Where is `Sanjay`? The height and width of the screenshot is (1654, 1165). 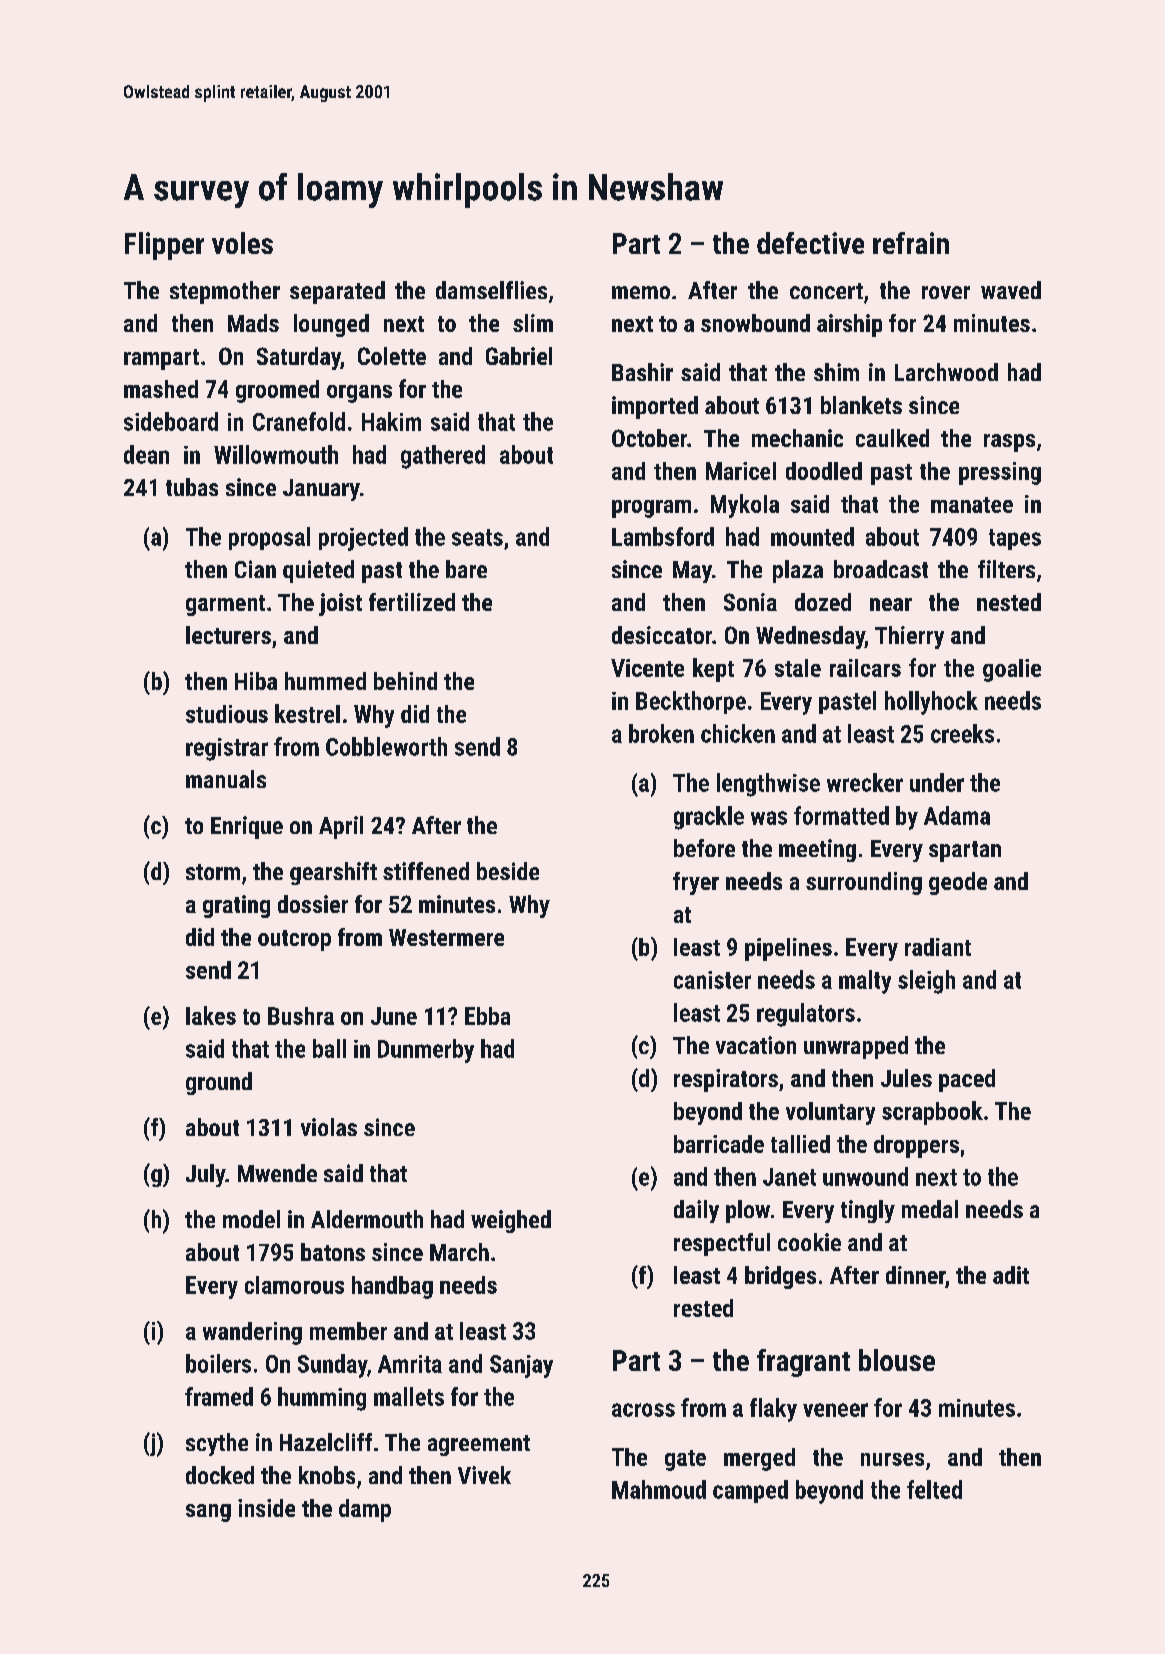
Sanjay is located at coordinates (521, 1366).
